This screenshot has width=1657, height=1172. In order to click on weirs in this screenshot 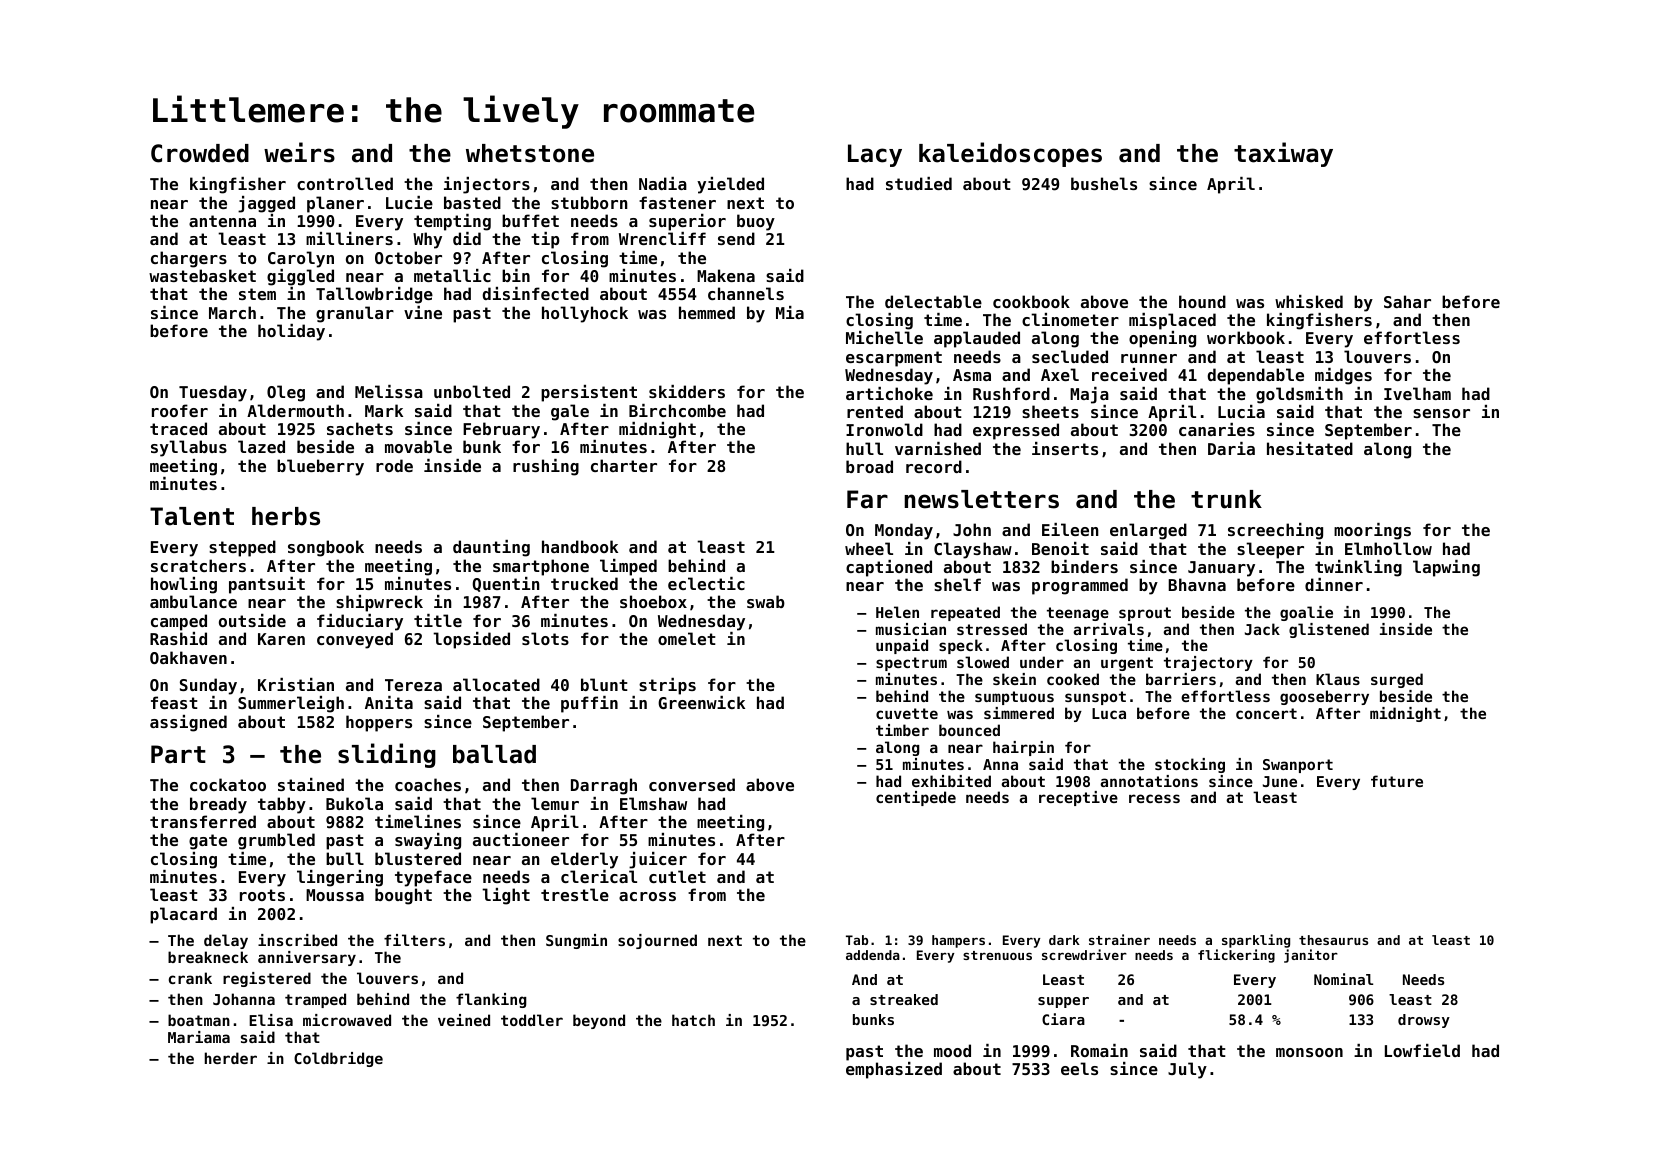, I will do `click(299, 152)`.
